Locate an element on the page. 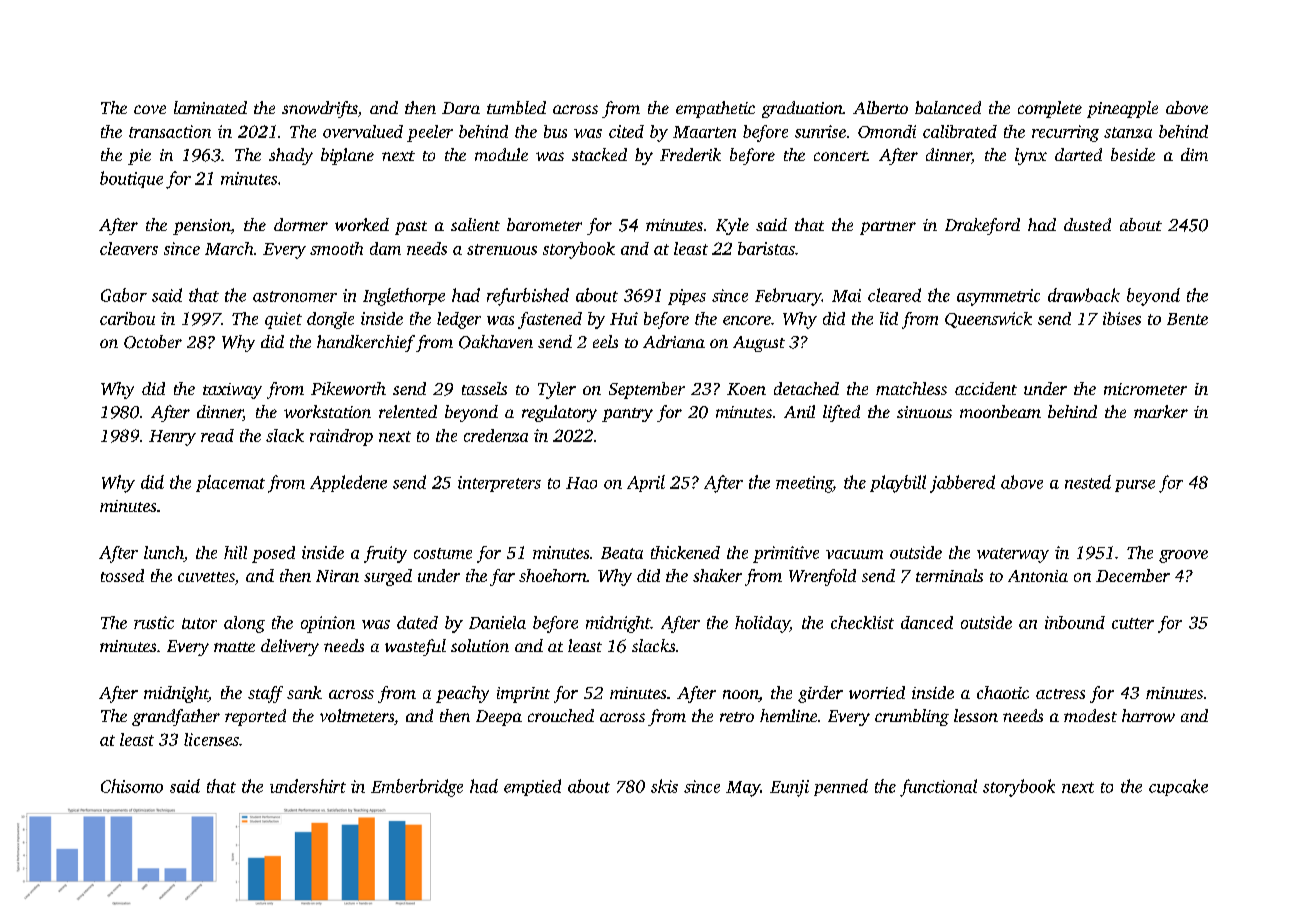 The height and width of the page is (924, 1308). dusted is located at coordinates (1087, 224).
